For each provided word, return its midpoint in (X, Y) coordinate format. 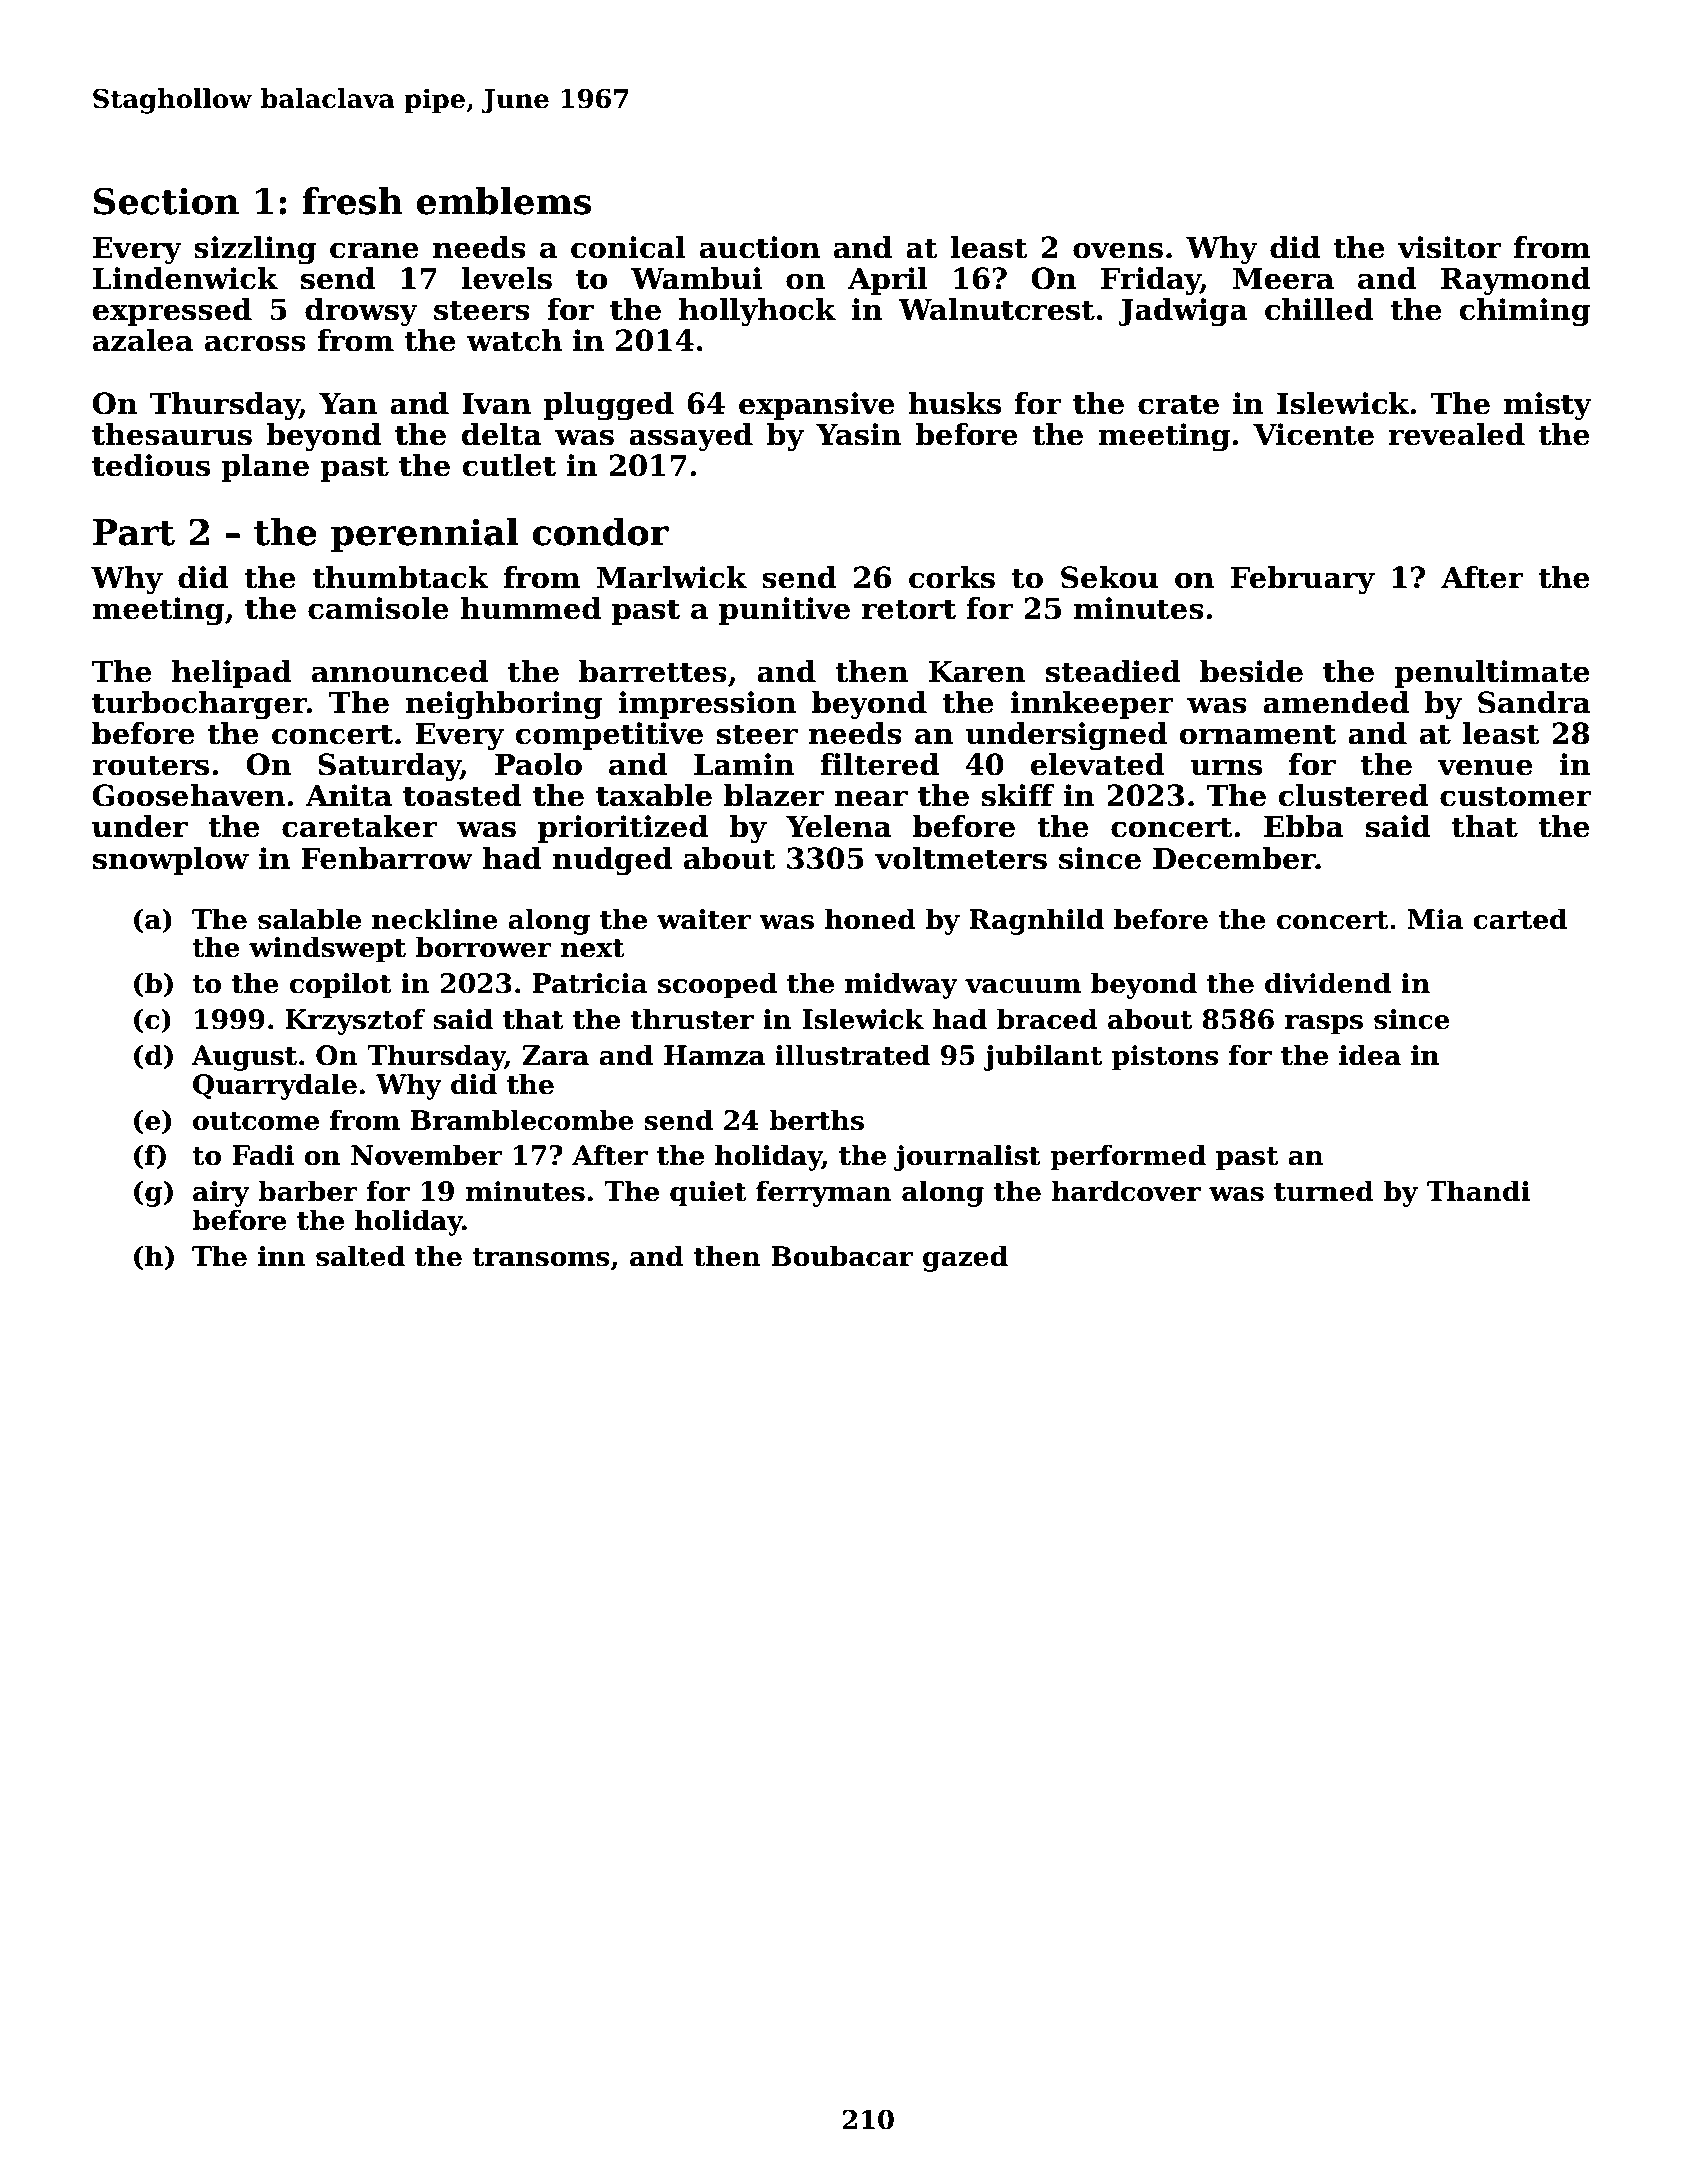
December (1234, 858)
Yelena (839, 826)
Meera (1283, 279)
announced (400, 671)
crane (374, 250)
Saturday (389, 767)
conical (628, 247)
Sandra (1534, 702)
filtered (879, 764)
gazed (965, 1258)
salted (360, 1256)
